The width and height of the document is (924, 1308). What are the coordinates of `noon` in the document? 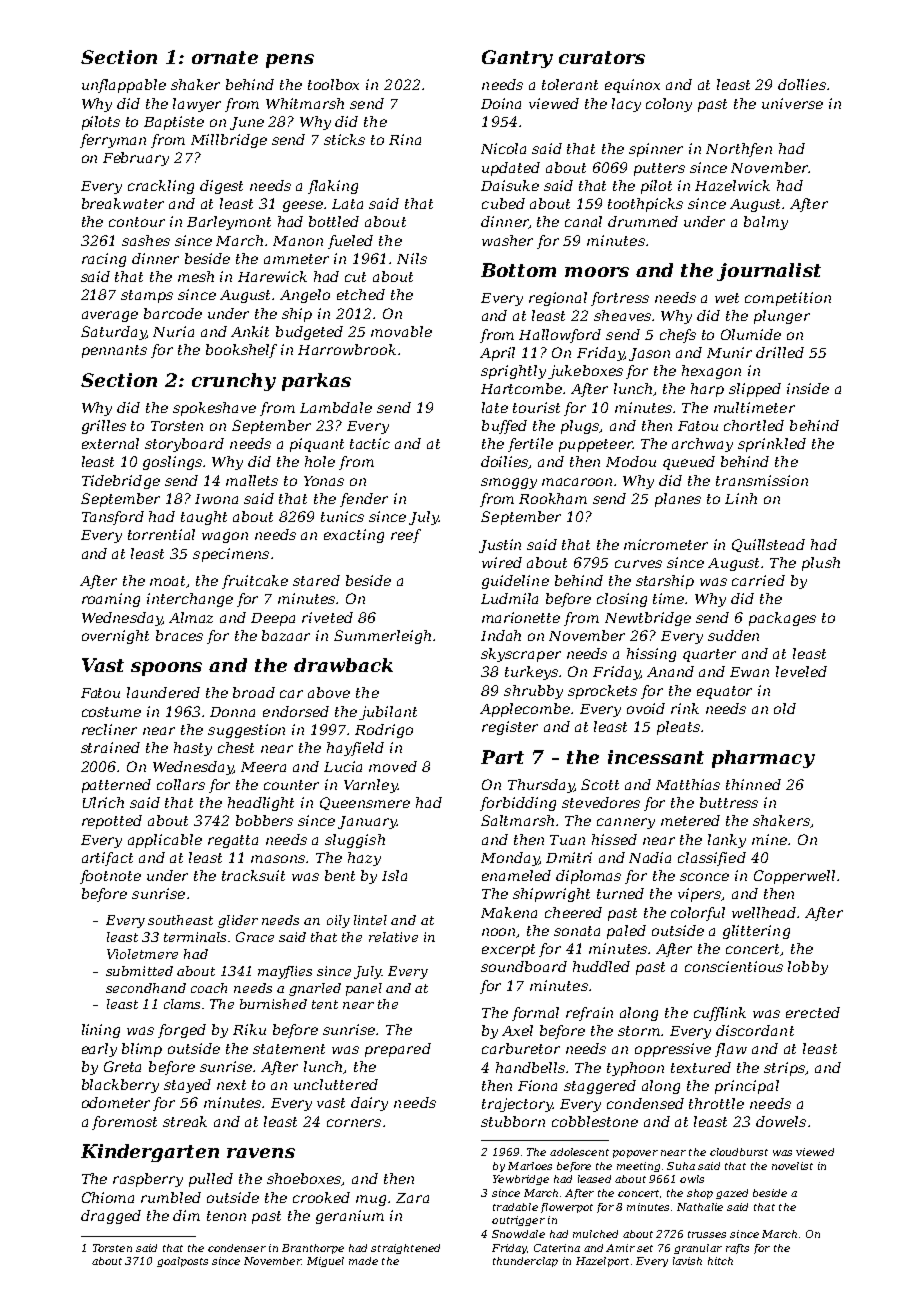 It's located at (499, 933).
